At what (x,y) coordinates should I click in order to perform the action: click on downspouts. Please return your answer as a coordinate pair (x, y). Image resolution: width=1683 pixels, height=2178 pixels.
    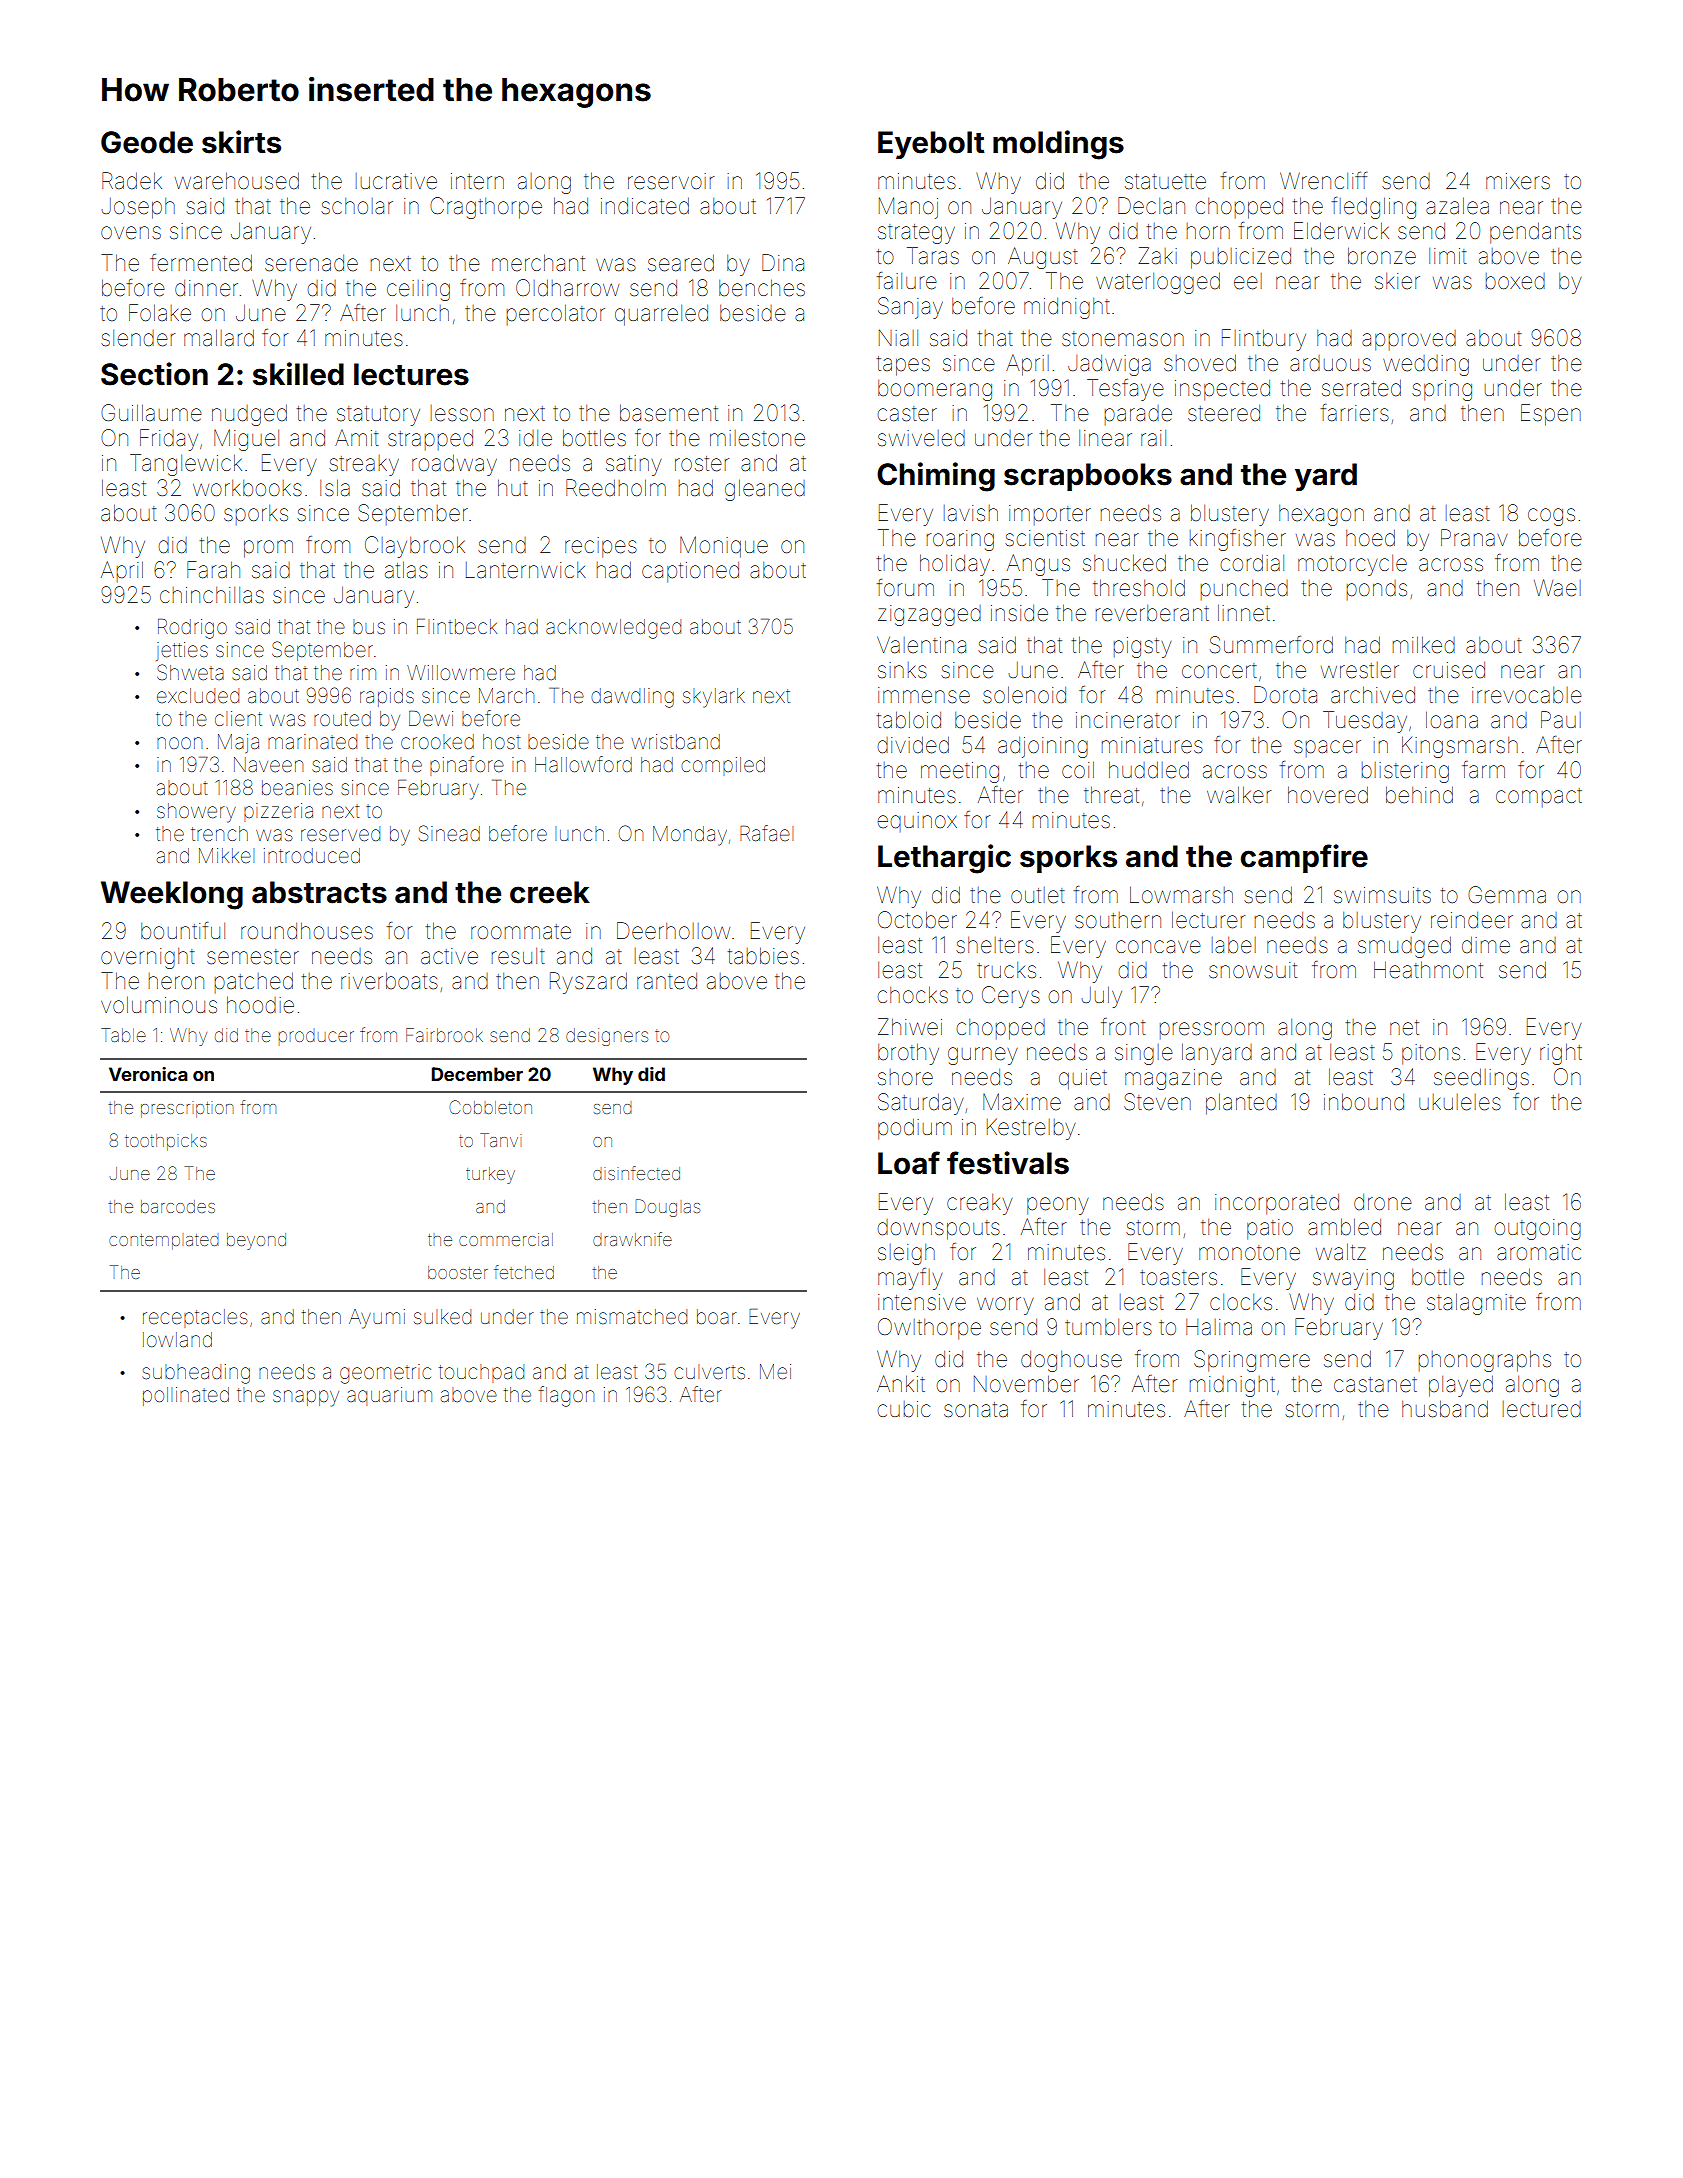
    Looking at the image, I should click on (938, 1229).
